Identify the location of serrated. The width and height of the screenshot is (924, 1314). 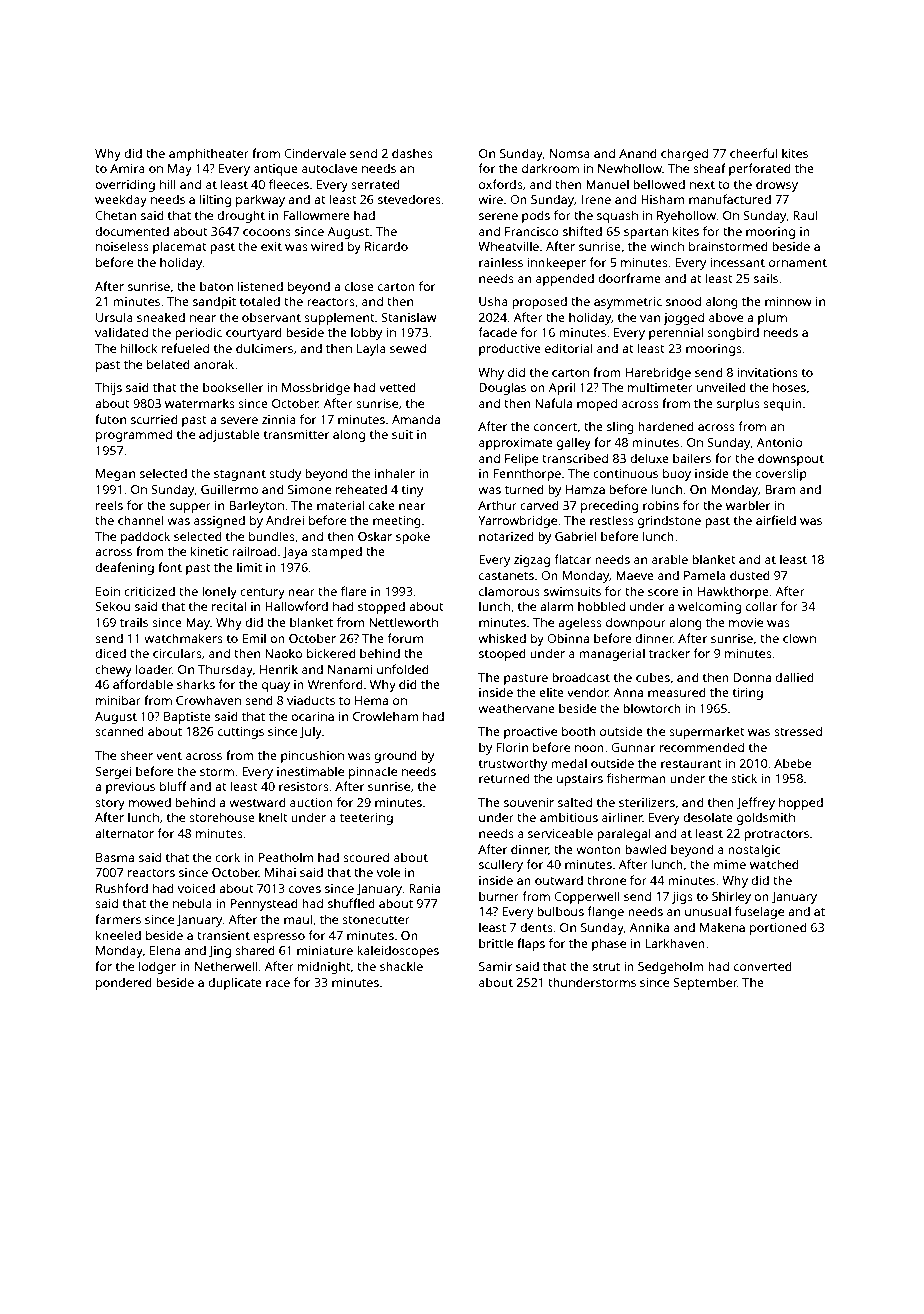
(375, 184).
